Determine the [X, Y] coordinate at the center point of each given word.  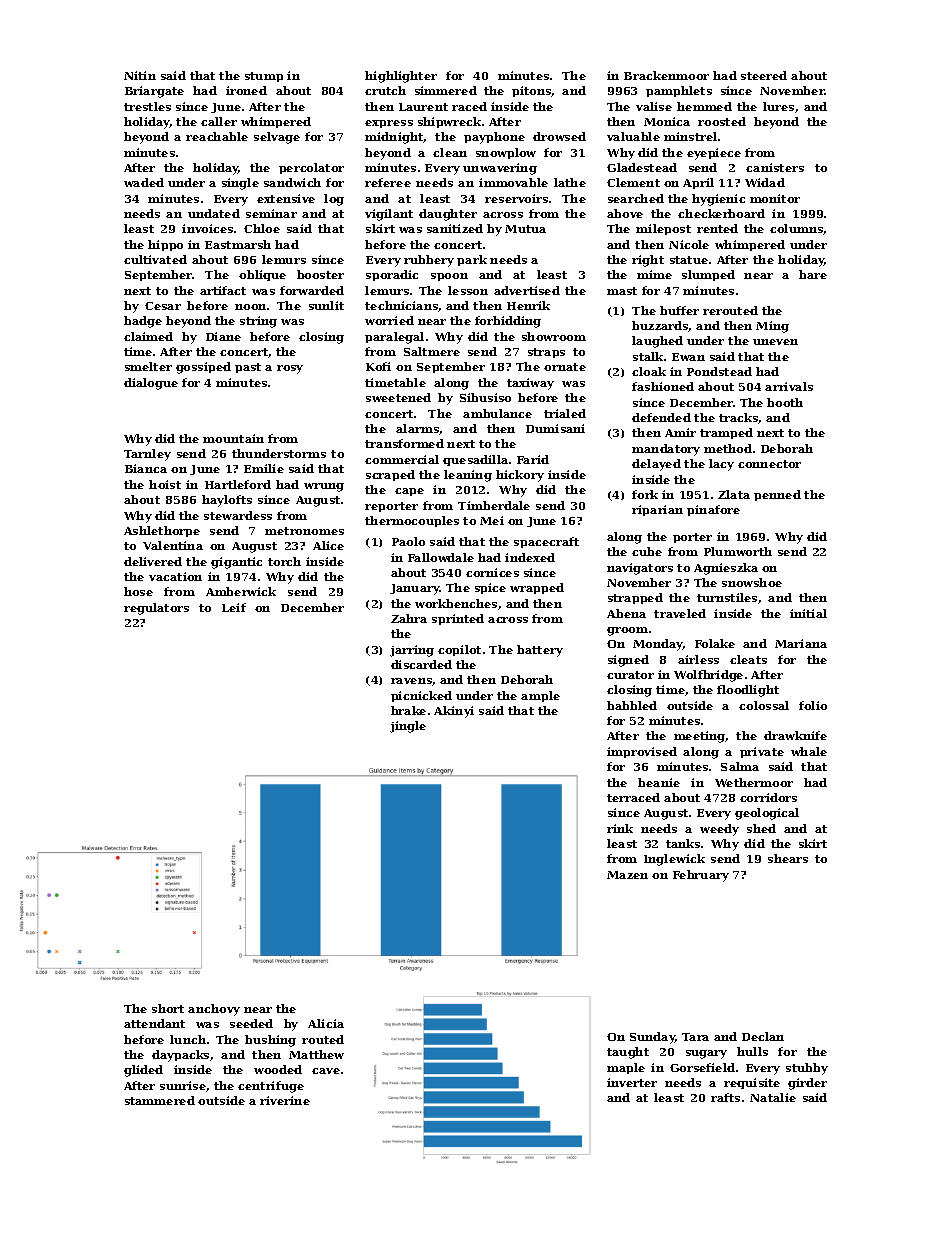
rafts [725, 1097]
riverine [285, 1100]
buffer [679, 310]
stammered [160, 1100]
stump [264, 77]
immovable [513, 182]
